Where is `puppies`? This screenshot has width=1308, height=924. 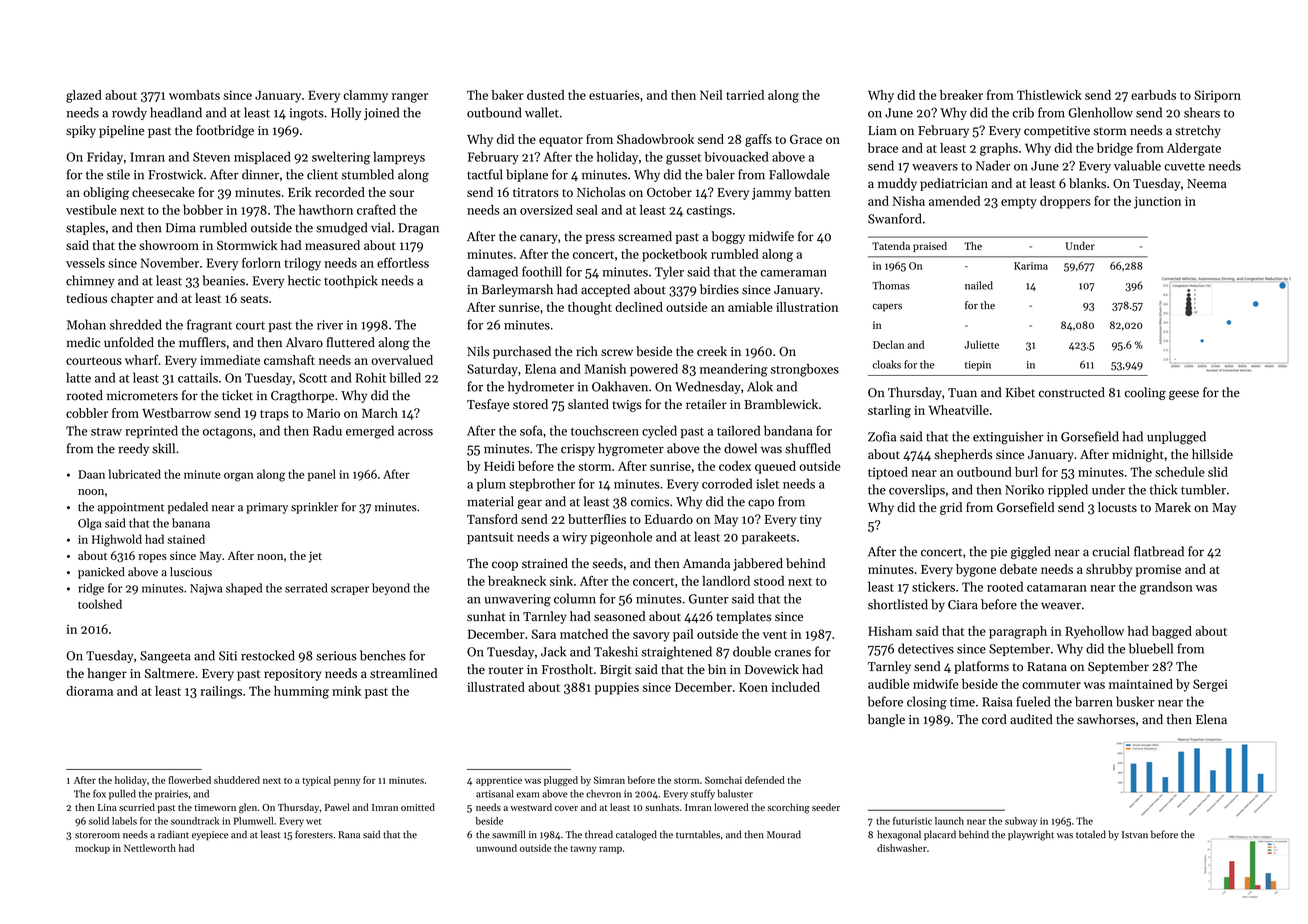
puppies is located at coordinates (617, 688).
